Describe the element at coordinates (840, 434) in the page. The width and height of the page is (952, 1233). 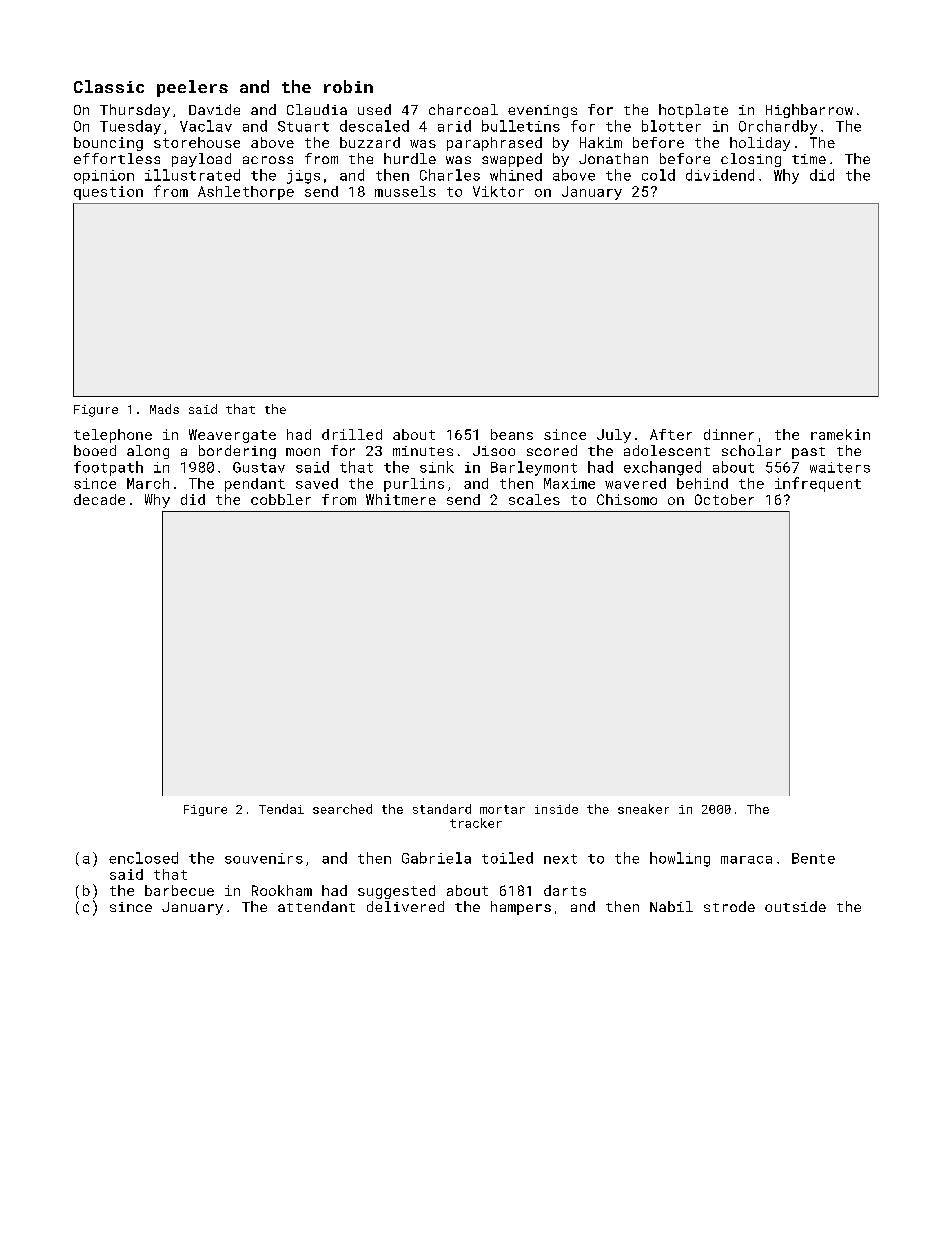
I see `ramekin` at that location.
